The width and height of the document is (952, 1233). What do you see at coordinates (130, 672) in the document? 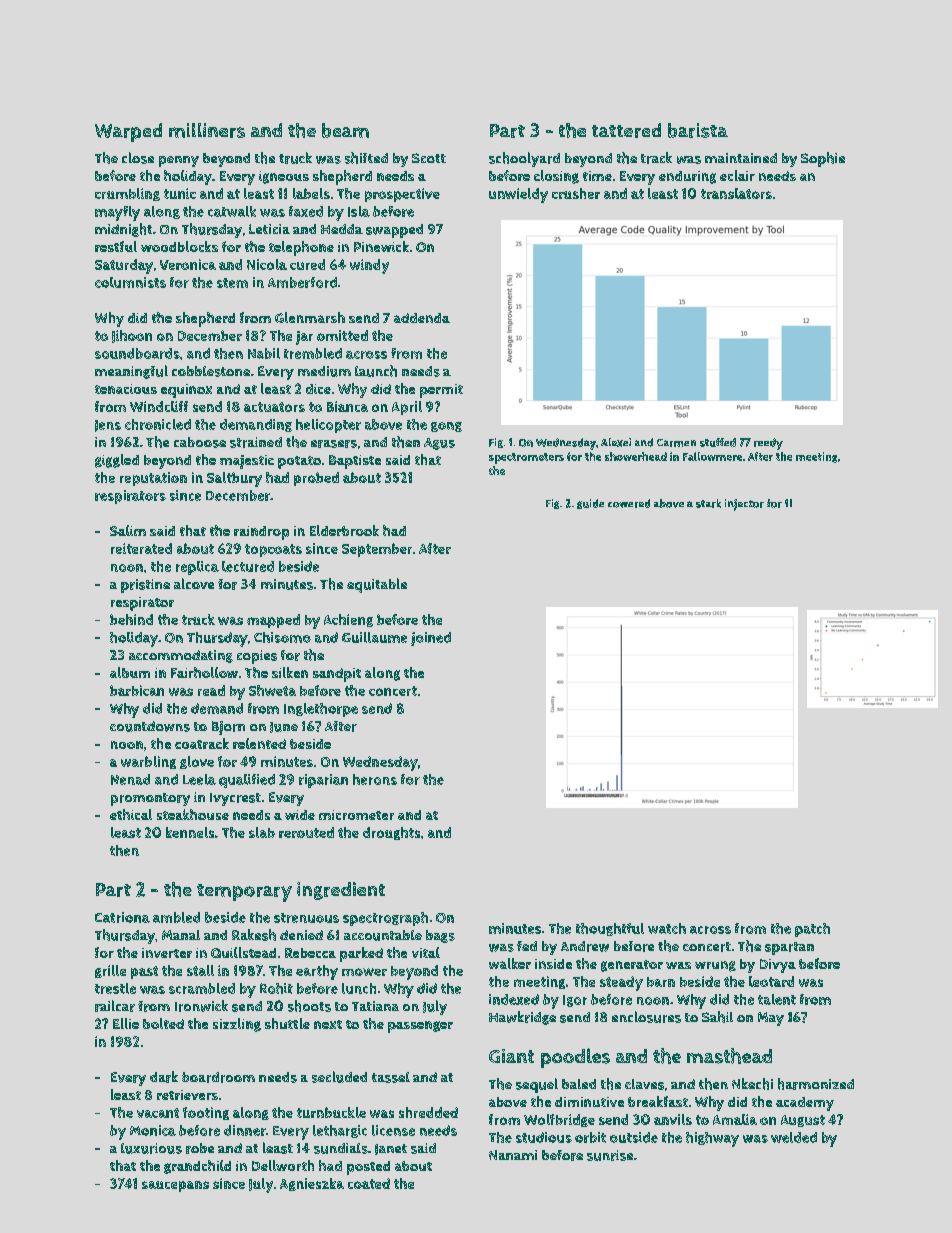
I see `album` at bounding box center [130, 672].
